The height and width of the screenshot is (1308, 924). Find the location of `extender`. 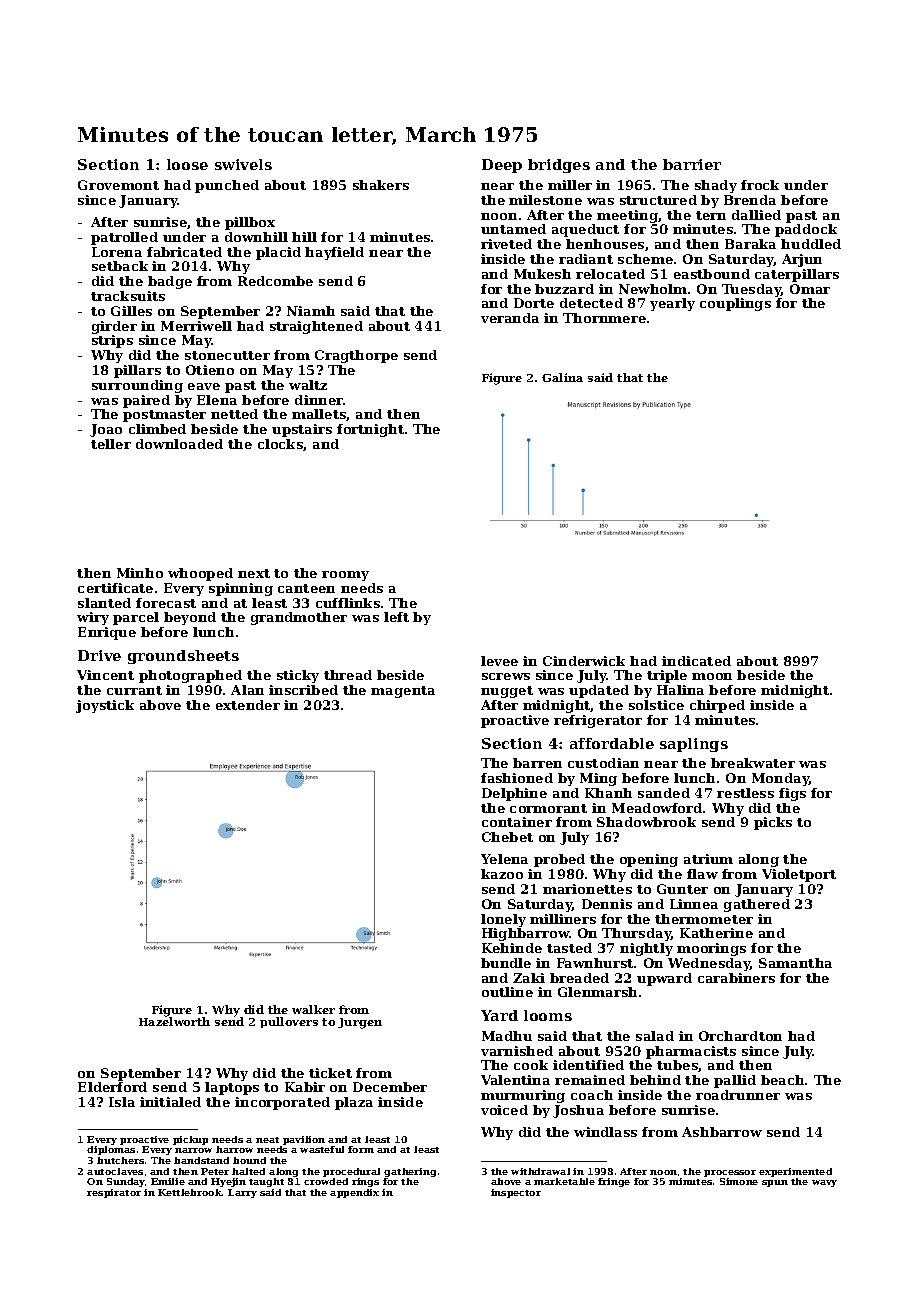

extender is located at coordinates (248, 705).
